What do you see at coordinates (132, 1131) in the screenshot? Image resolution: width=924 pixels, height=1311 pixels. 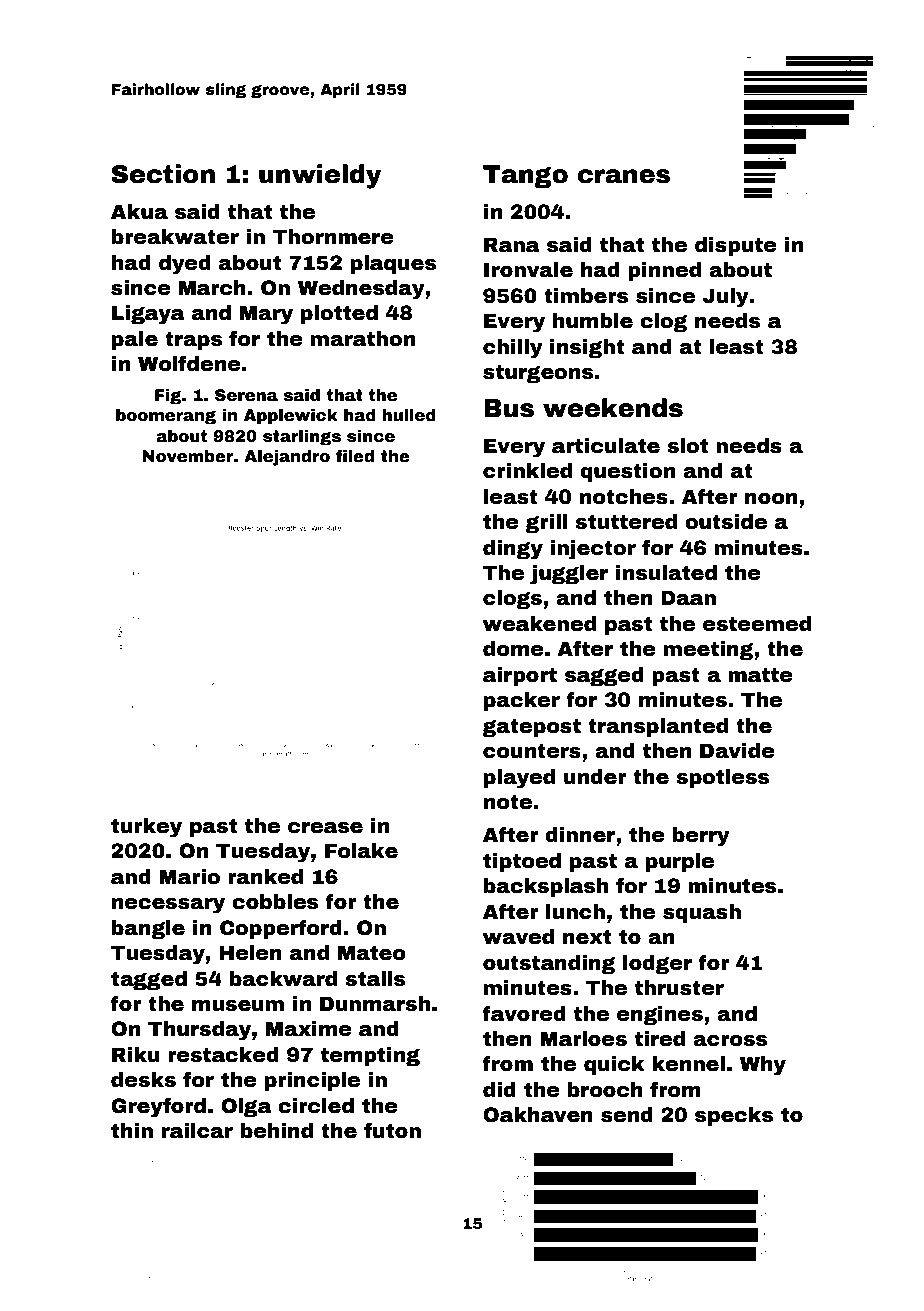 I see `thin` at bounding box center [132, 1131].
